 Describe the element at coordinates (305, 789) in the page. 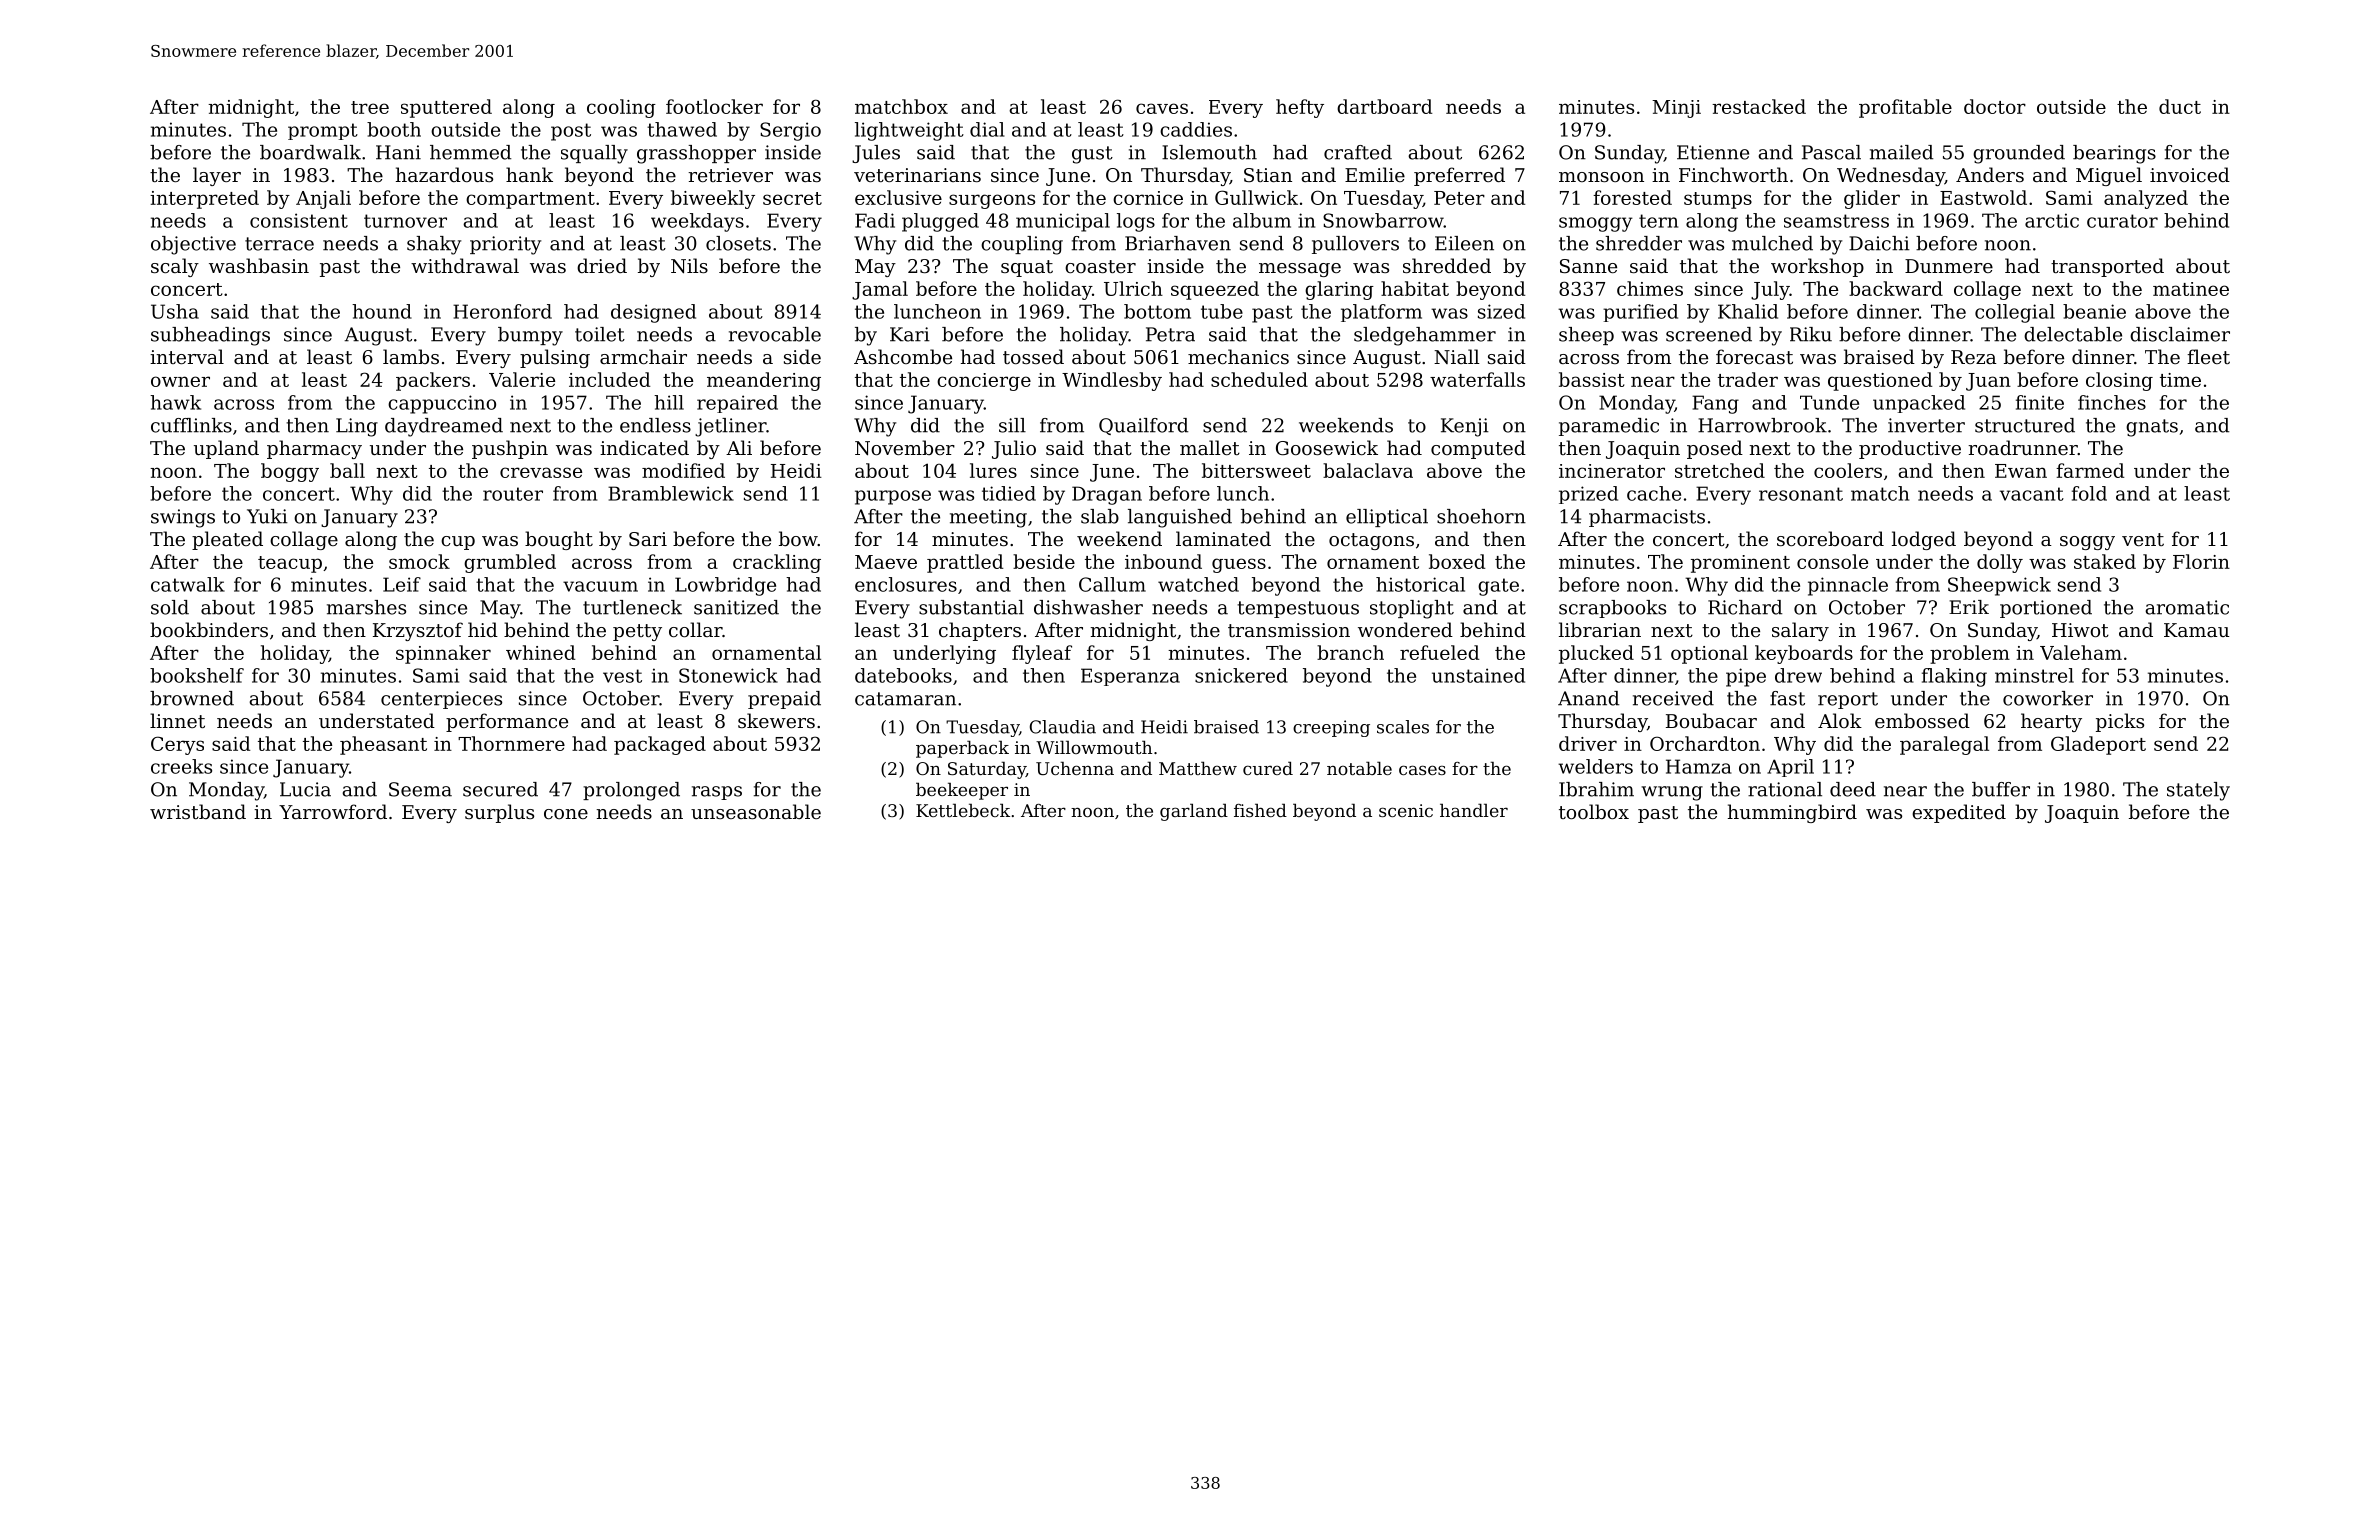

I see `Lucia` at that location.
